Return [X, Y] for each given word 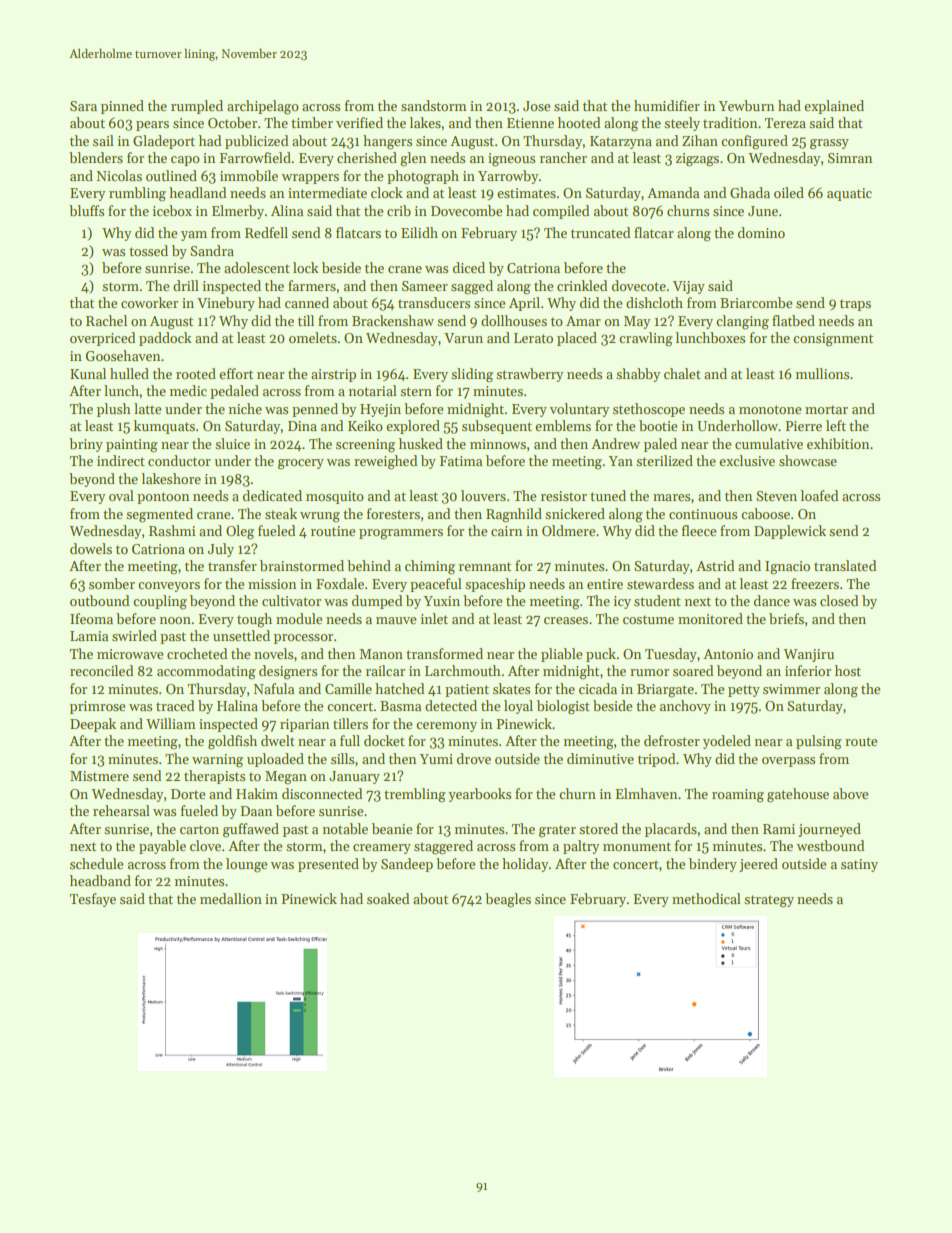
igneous [511, 160]
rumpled [197, 107]
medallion [231, 898]
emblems [563, 425]
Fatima [461, 461]
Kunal [88, 373]
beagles [508, 900]
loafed [819, 495]
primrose [97, 707]
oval [121, 495]
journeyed [829, 830]
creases [566, 620]
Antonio [728, 654]
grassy [829, 144]
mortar [826, 409]
